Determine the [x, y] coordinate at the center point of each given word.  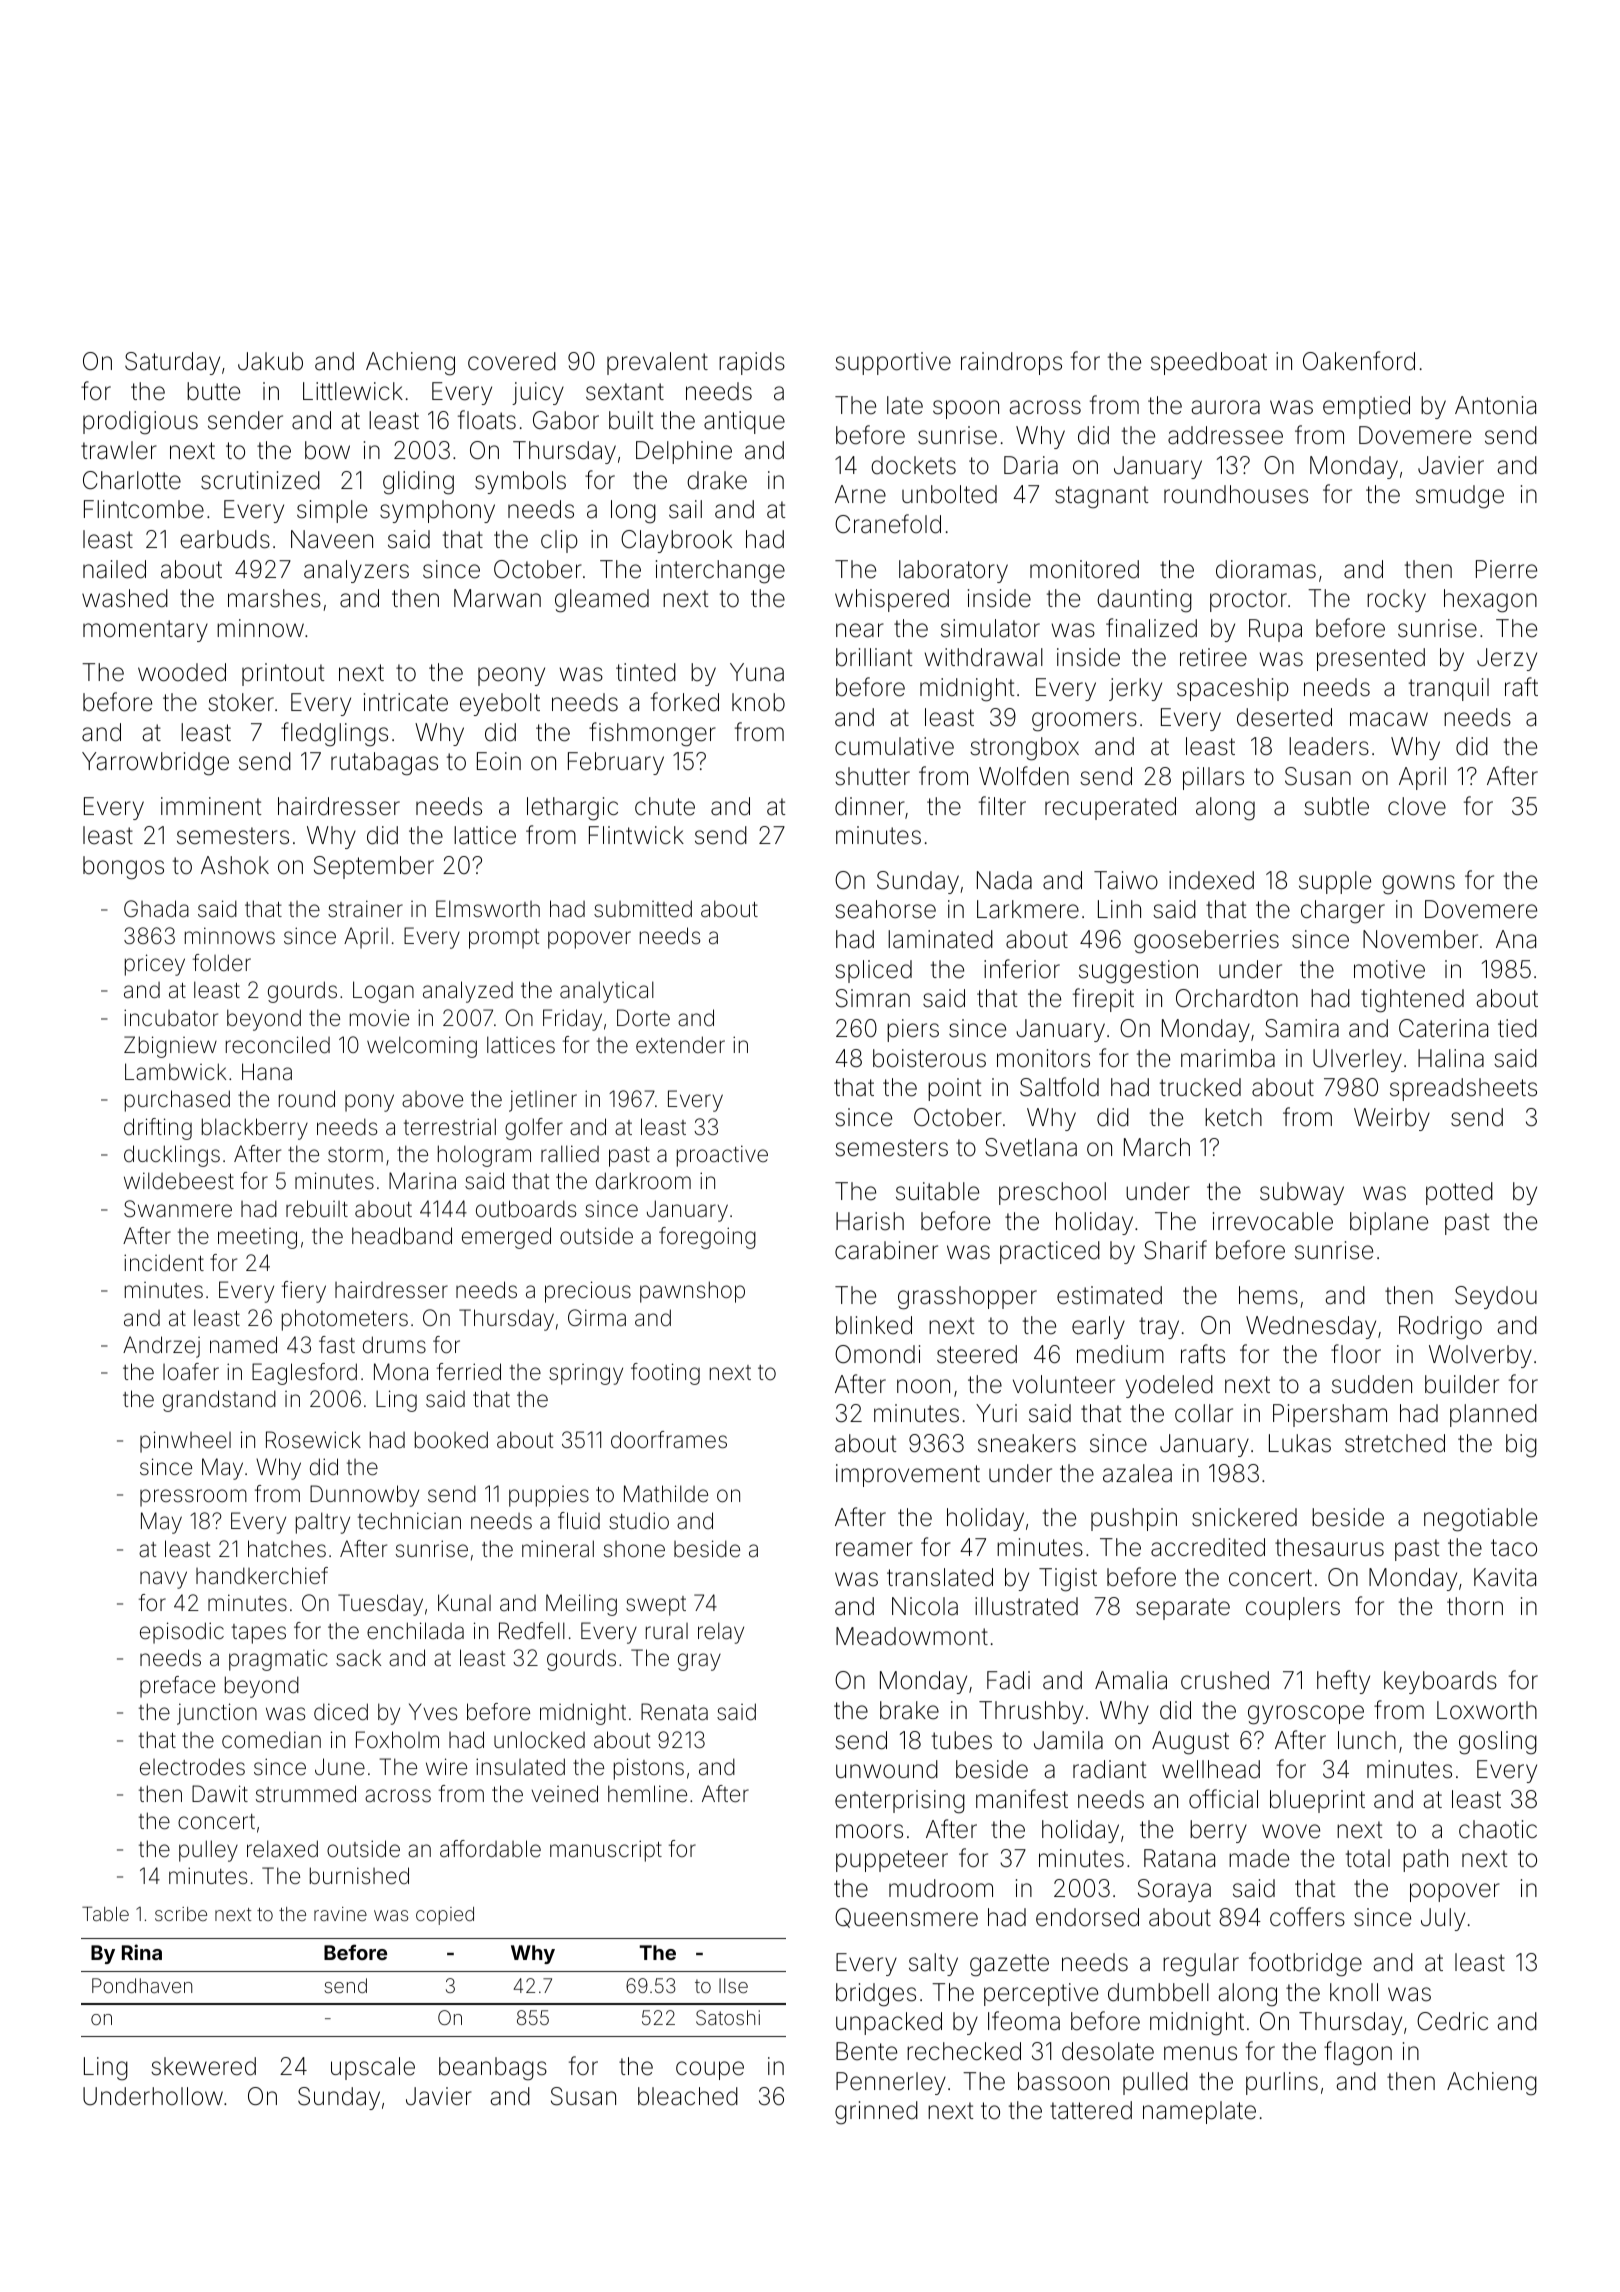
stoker [241, 702]
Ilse [733, 1985]
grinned [876, 2113]
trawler [119, 450]
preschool [1052, 1193]
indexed [1211, 880]
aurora [1225, 407]
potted [1459, 1193]
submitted [643, 909]
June [340, 1767]
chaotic [1498, 1829]
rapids [752, 363]
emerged [506, 1238]
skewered [203, 2066]
